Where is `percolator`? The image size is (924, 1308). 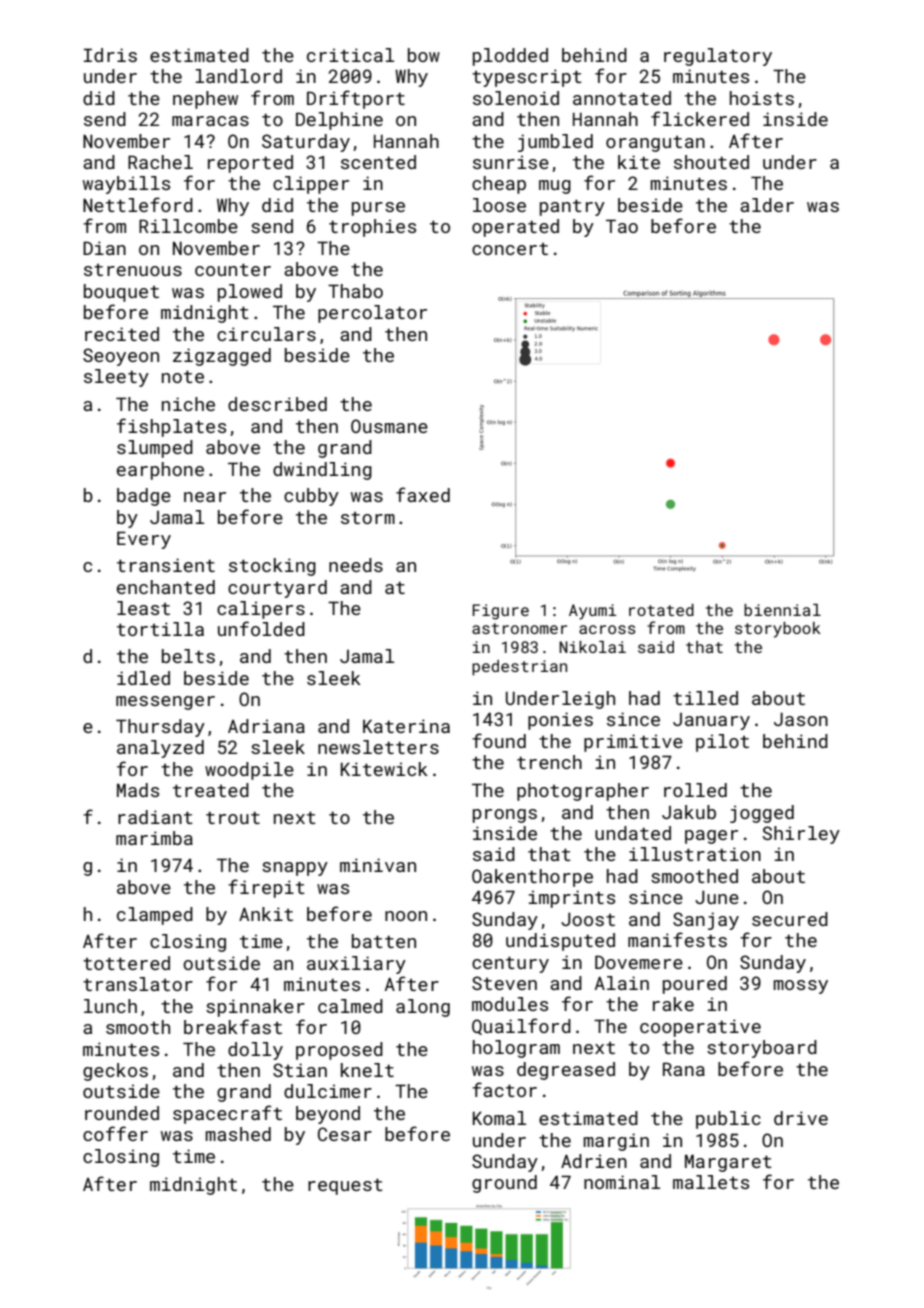 percolator is located at coordinates (372, 314).
